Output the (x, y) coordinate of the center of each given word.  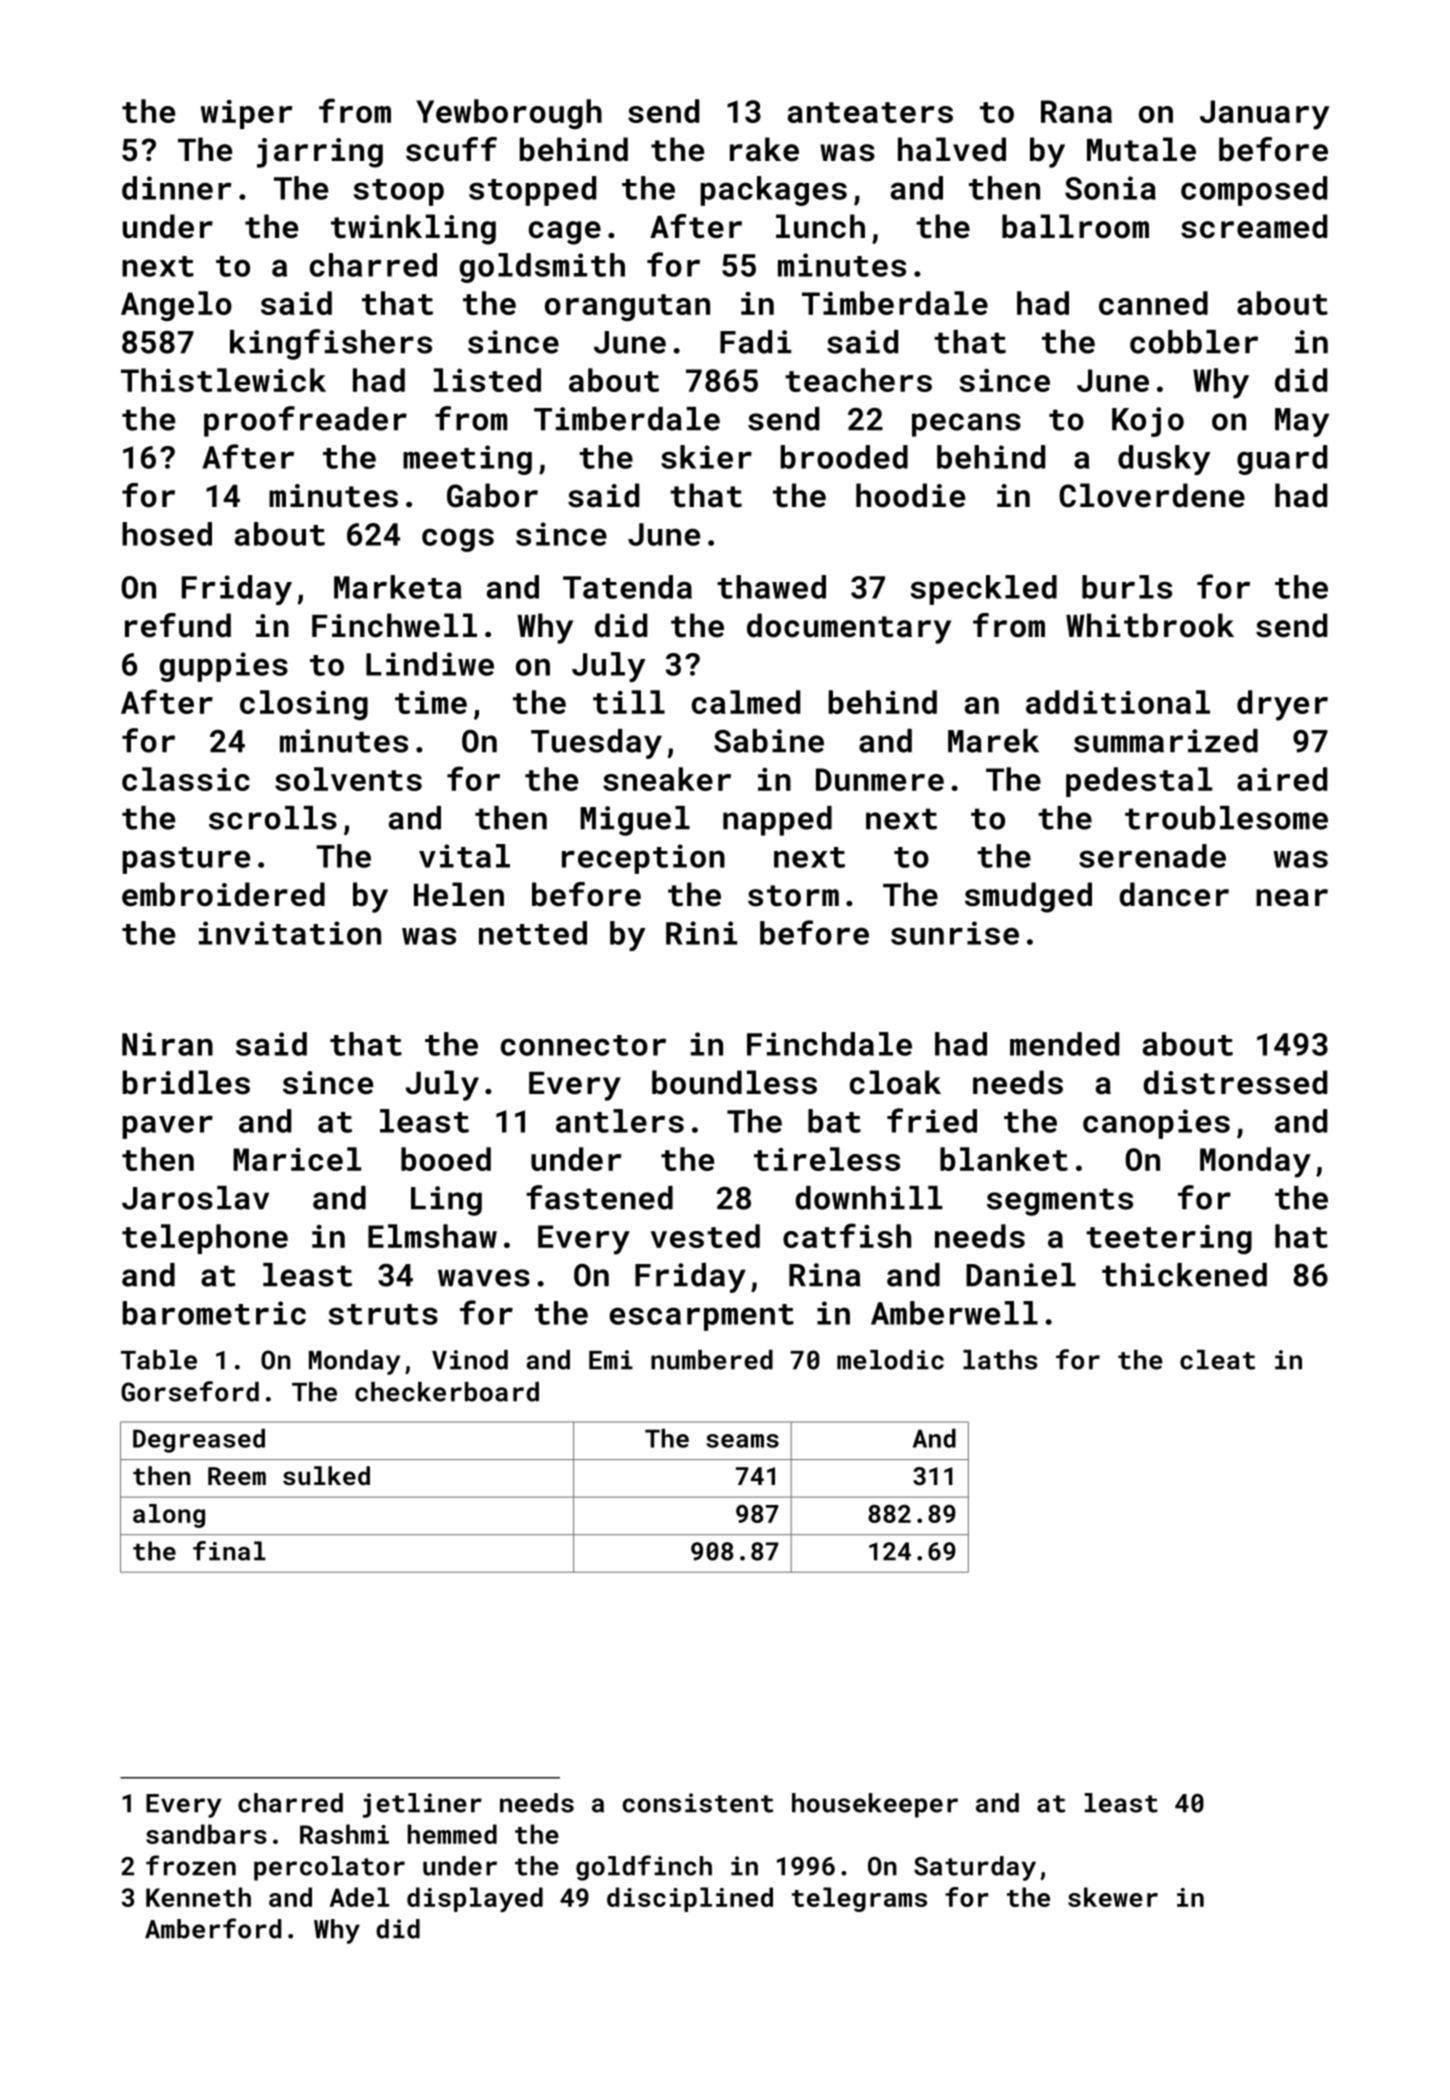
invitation (290, 933)
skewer (1113, 1897)
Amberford (213, 1928)
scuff (451, 149)
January (1265, 115)
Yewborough (509, 114)
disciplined (690, 1899)
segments (1060, 1202)
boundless (734, 1082)
